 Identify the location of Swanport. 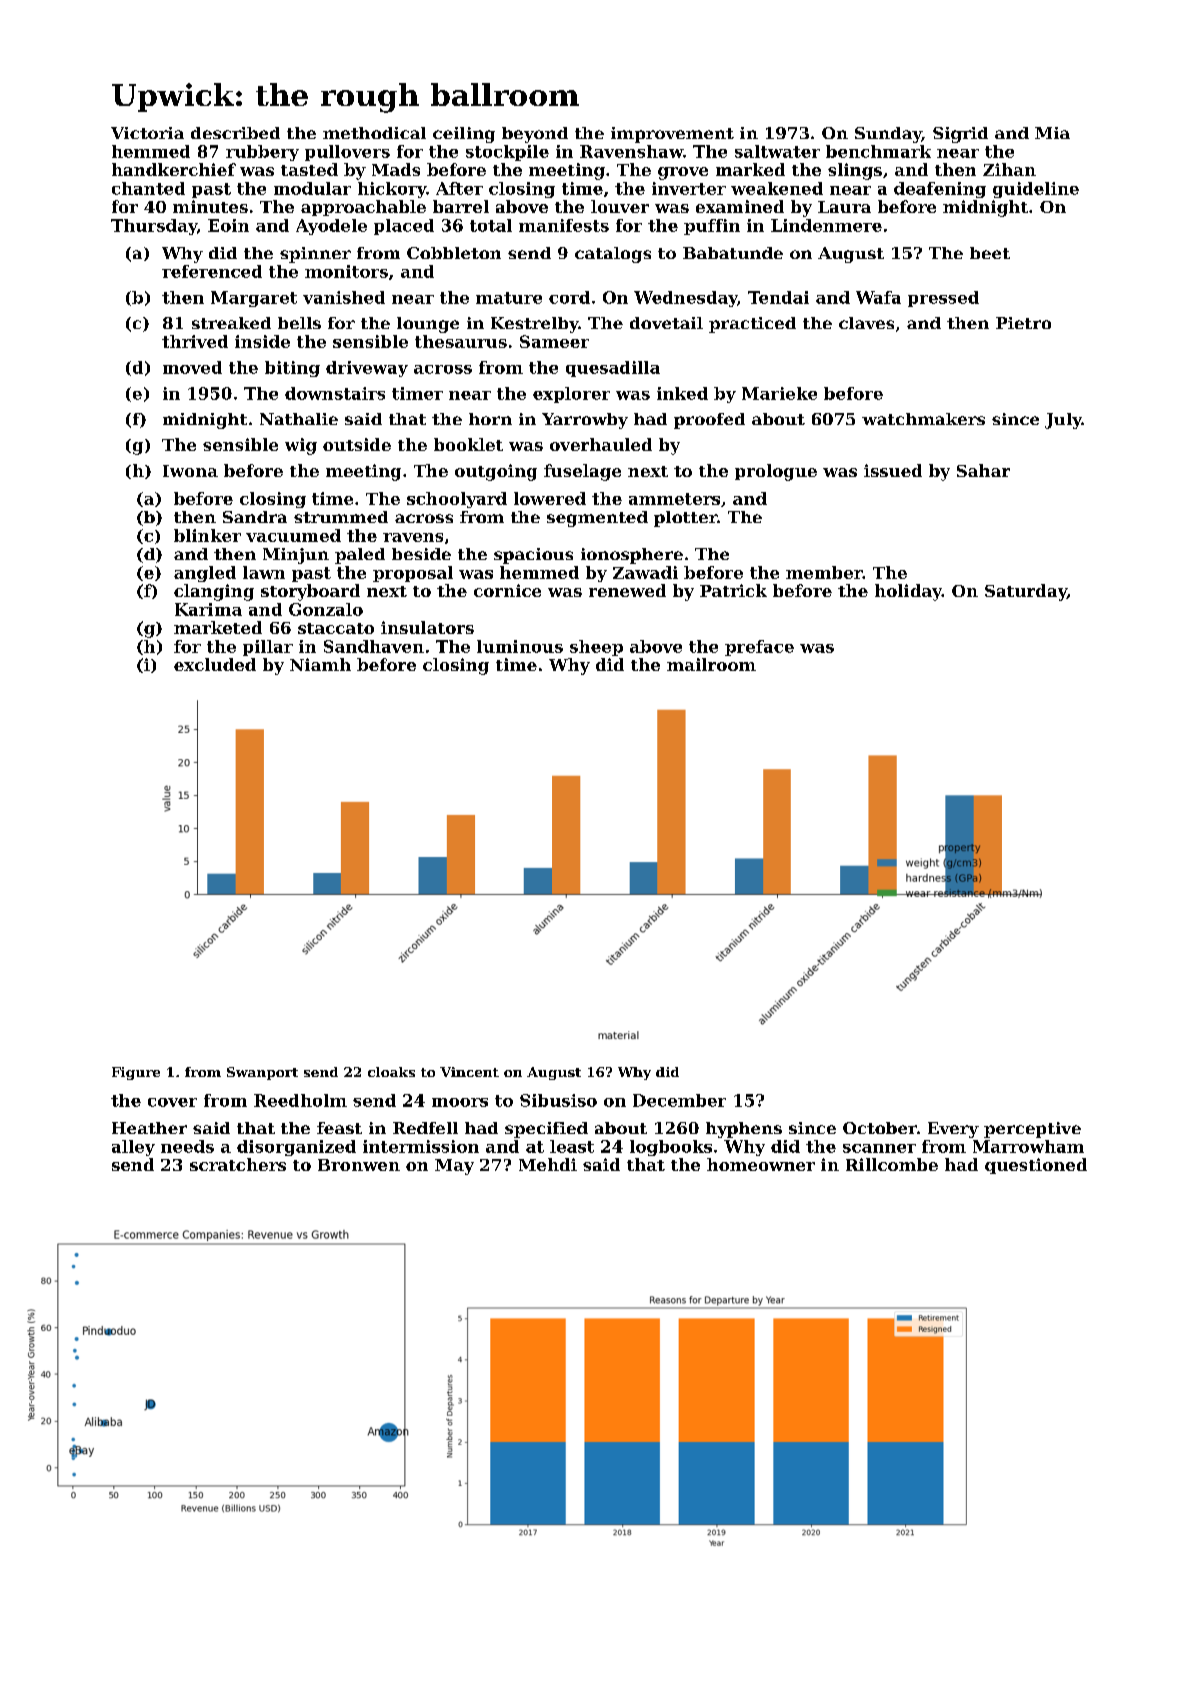
(262, 1073).
